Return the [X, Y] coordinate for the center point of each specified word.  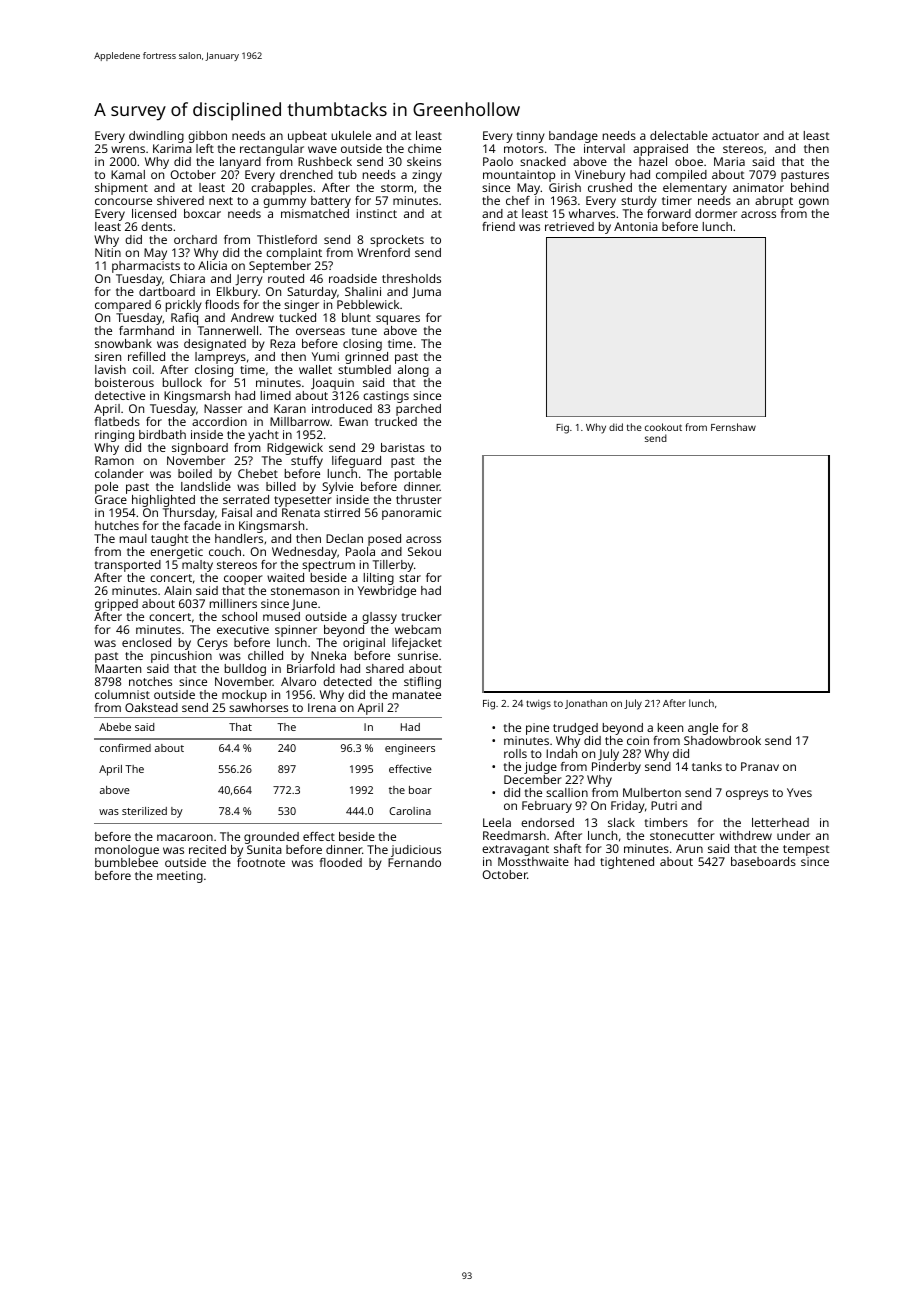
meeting [180, 877]
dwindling [156, 137]
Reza [282, 343]
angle [703, 729]
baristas [403, 447]
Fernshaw [733, 427]
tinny [531, 137]
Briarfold [311, 668]
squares [398, 320]
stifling [422, 683]
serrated [246, 499]
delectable [679, 135]
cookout [663, 427]
